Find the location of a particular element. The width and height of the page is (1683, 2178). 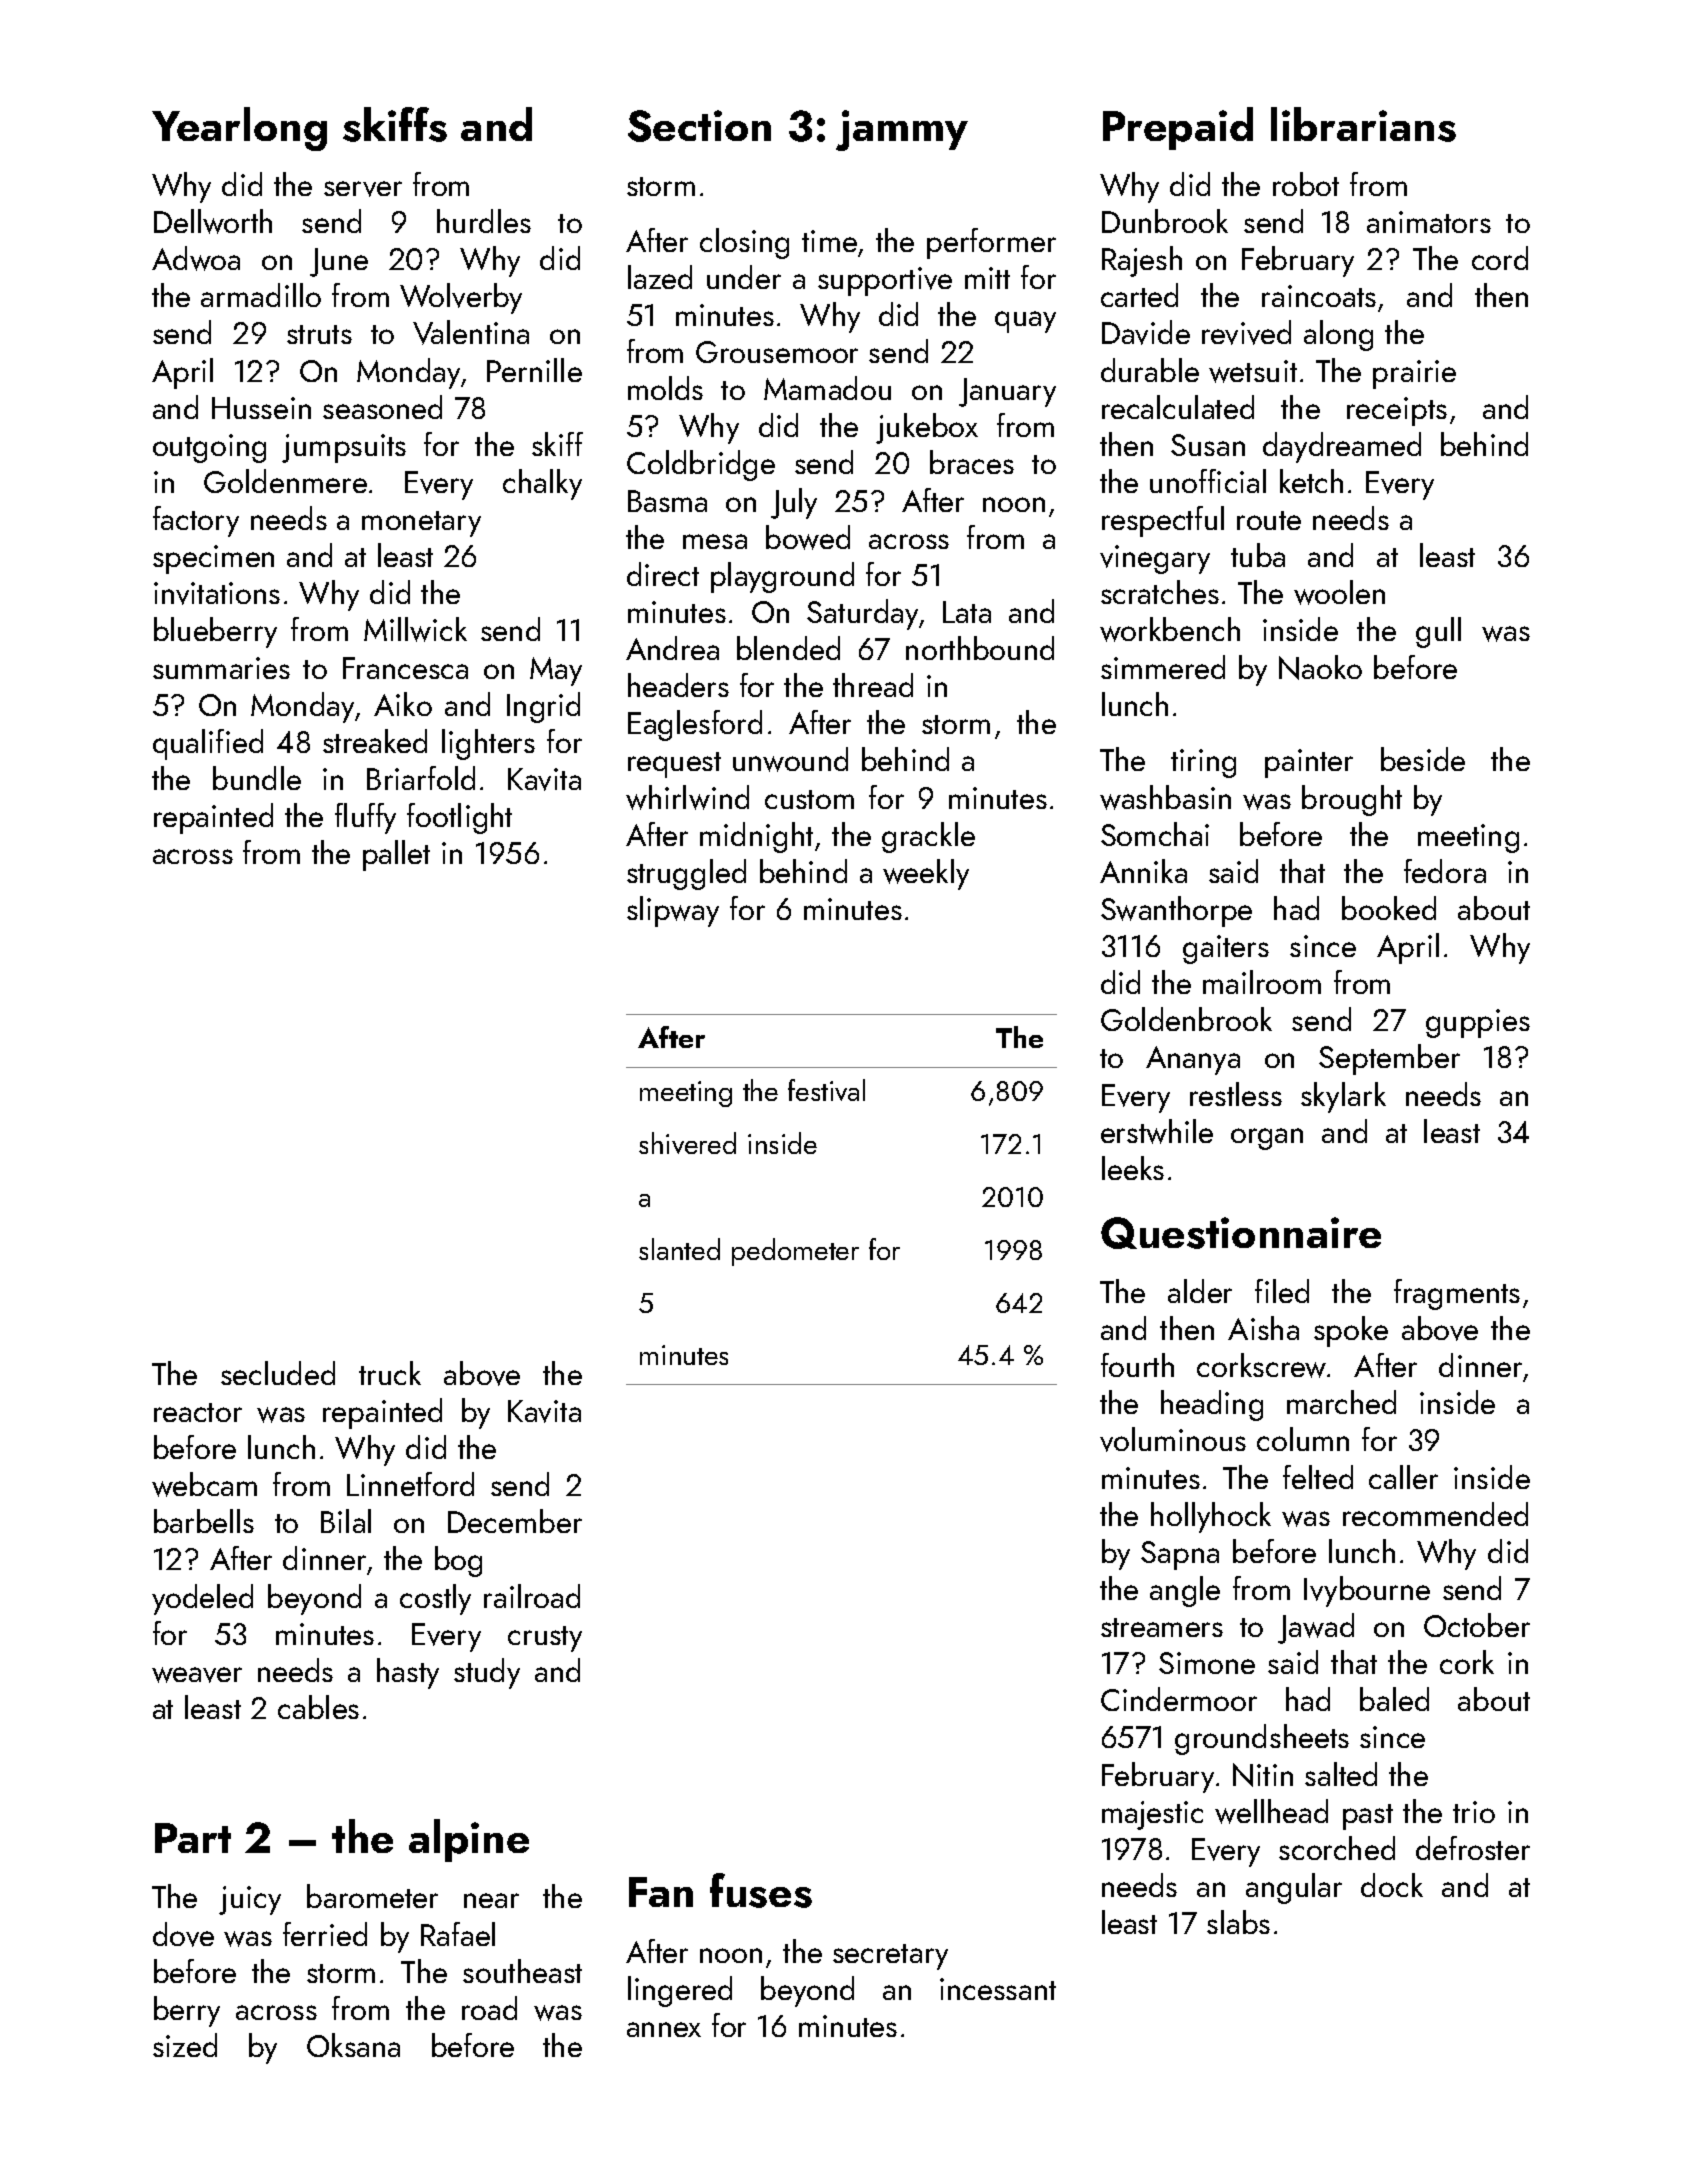

southeast is located at coordinates (522, 1971).
